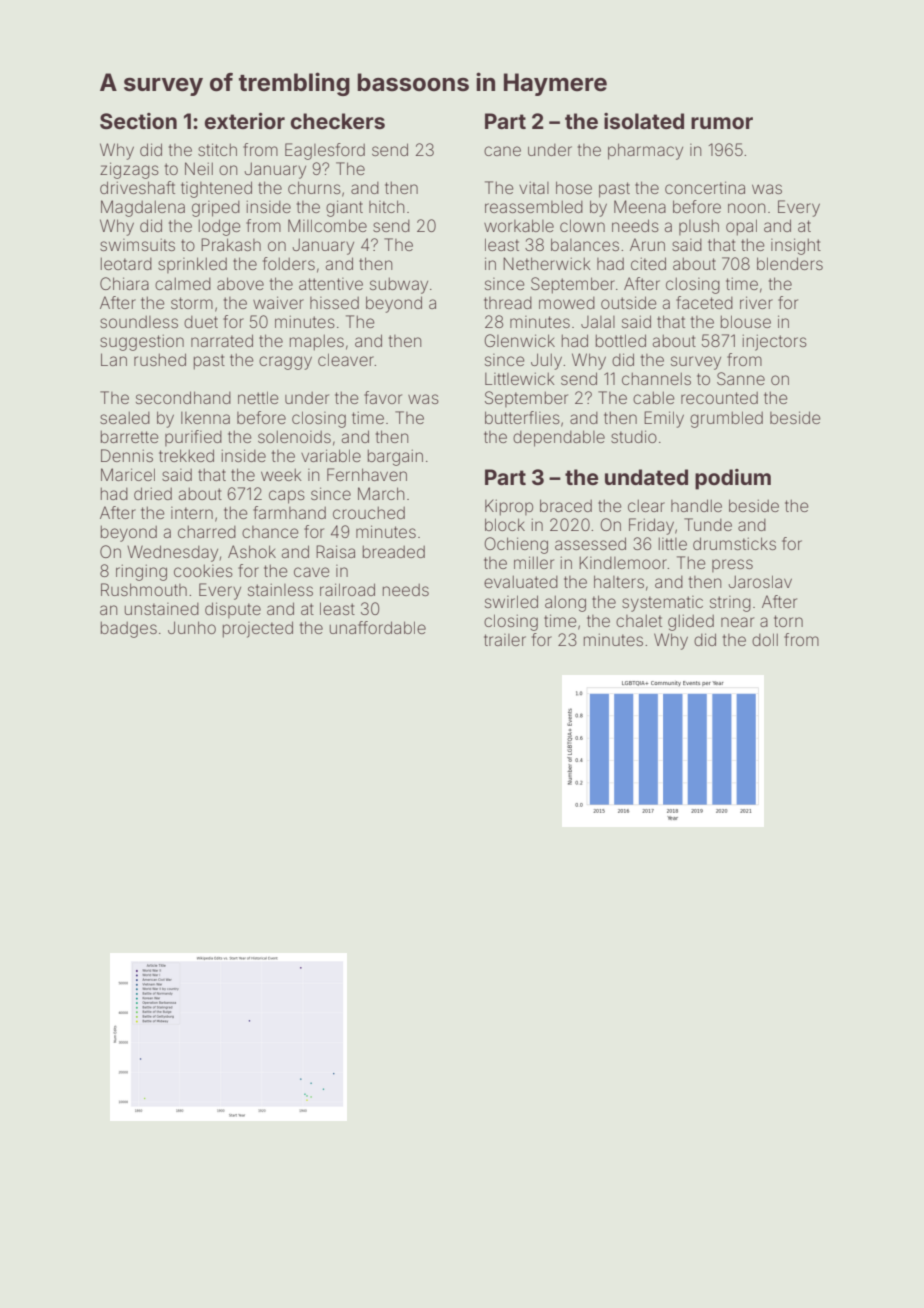 The image size is (924, 1308). I want to click on stitch, so click(217, 149).
